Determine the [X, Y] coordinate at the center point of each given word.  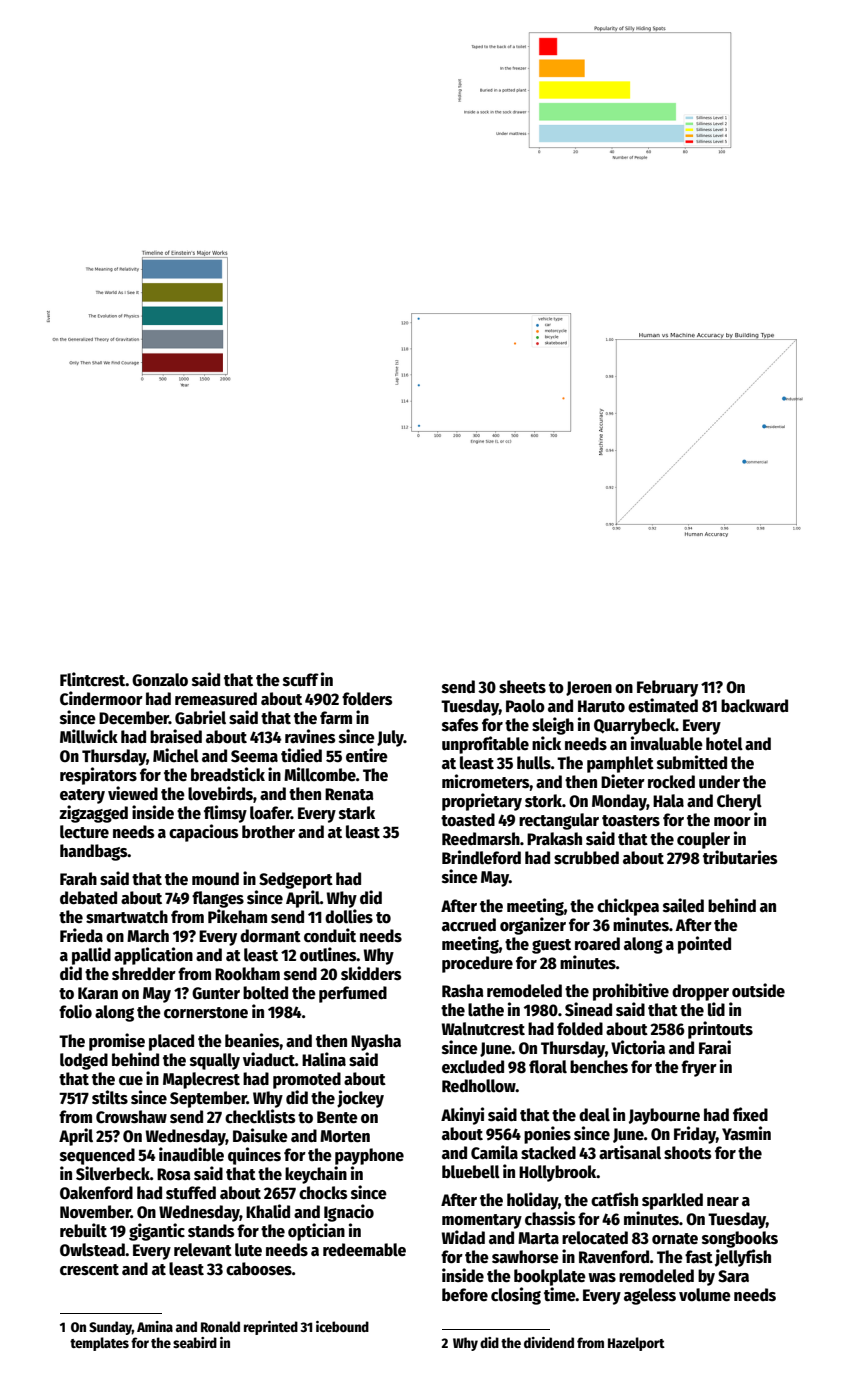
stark [357, 813]
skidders [371, 973]
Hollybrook [558, 1173]
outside [758, 990]
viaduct [269, 1059]
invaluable [667, 743]
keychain [316, 1175]
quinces [254, 1156]
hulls [534, 763]
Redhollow [479, 1086]
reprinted [271, 1328]
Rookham [247, 974]
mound [215, 879]
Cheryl [739, 802]
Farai [715, 1047]
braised [176, 736]
